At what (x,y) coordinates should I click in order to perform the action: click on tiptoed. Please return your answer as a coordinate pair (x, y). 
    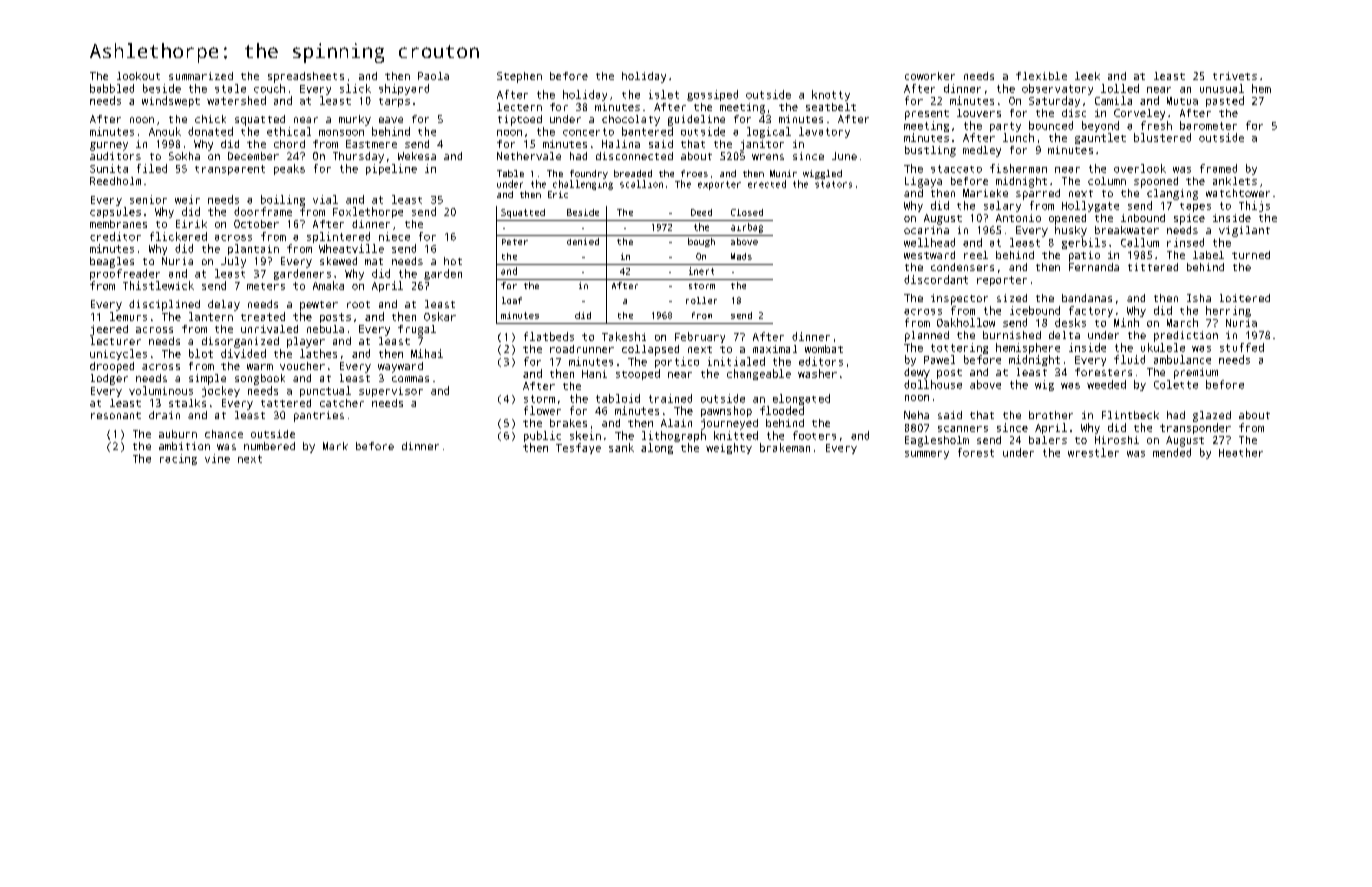
    Looking at the image, I should click on (520, 120).
